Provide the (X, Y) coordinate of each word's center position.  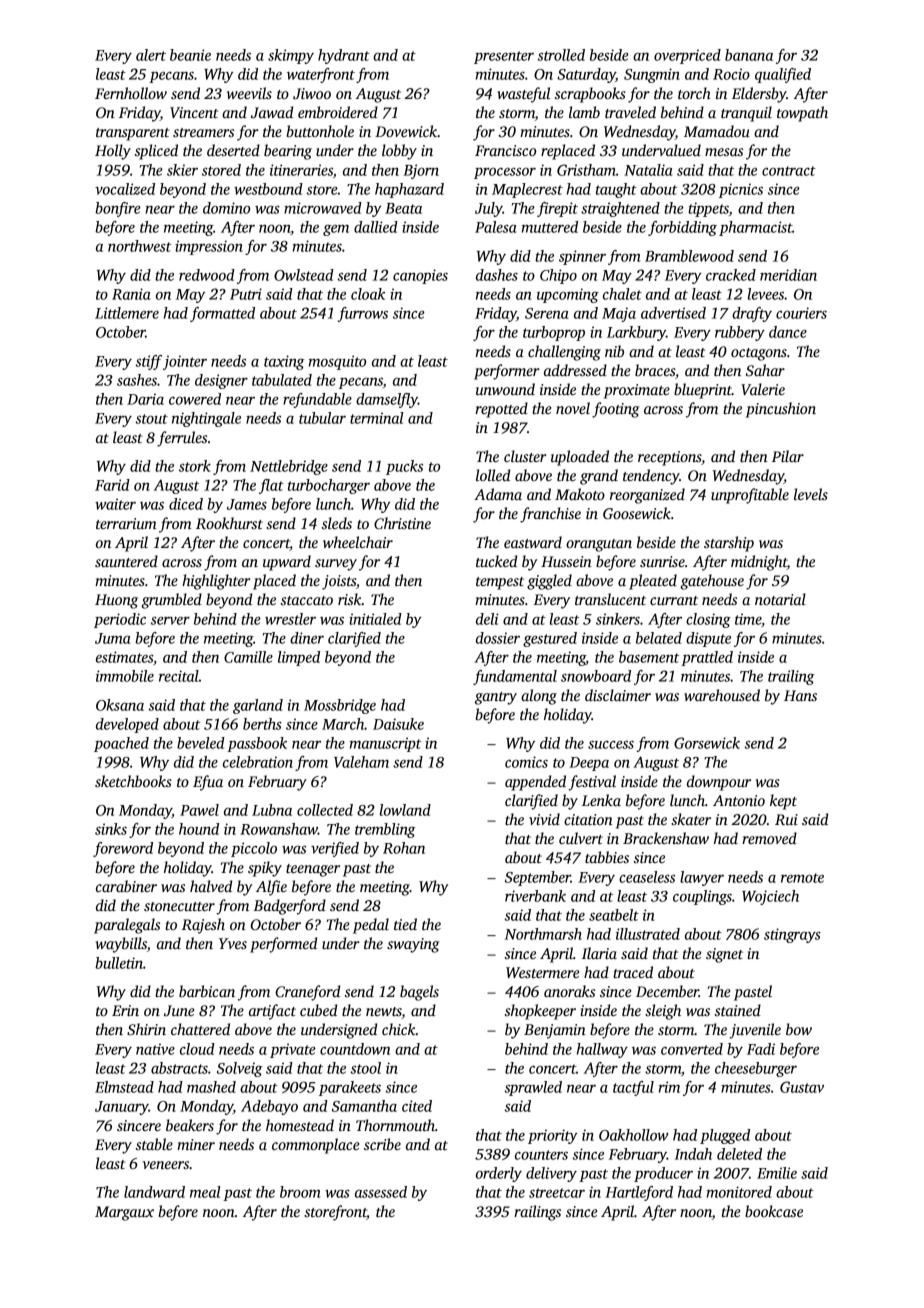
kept (783, 802)
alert (151, 55)
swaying (413, 945)
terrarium (126, 523)
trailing (791, 677)
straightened (620, 209)
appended (535, 783)
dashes (497, 275)
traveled (630, 112)
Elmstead (124, 1087)
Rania (131, 294)
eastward (533, 542)
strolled (561, 55)
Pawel (199, 810)
